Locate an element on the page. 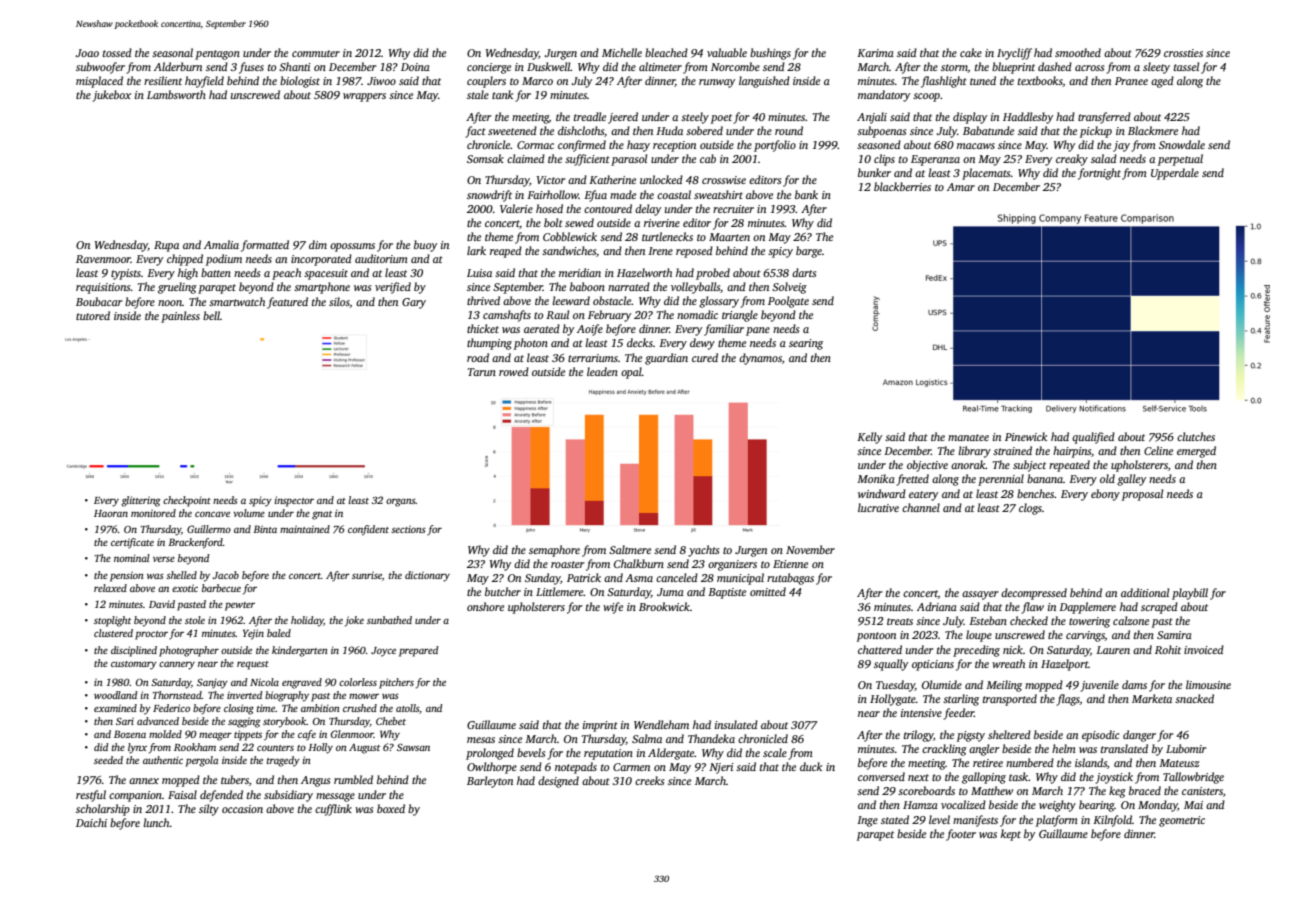 The image size is (1308, 924). tank is located at coordinates (502, 94).
